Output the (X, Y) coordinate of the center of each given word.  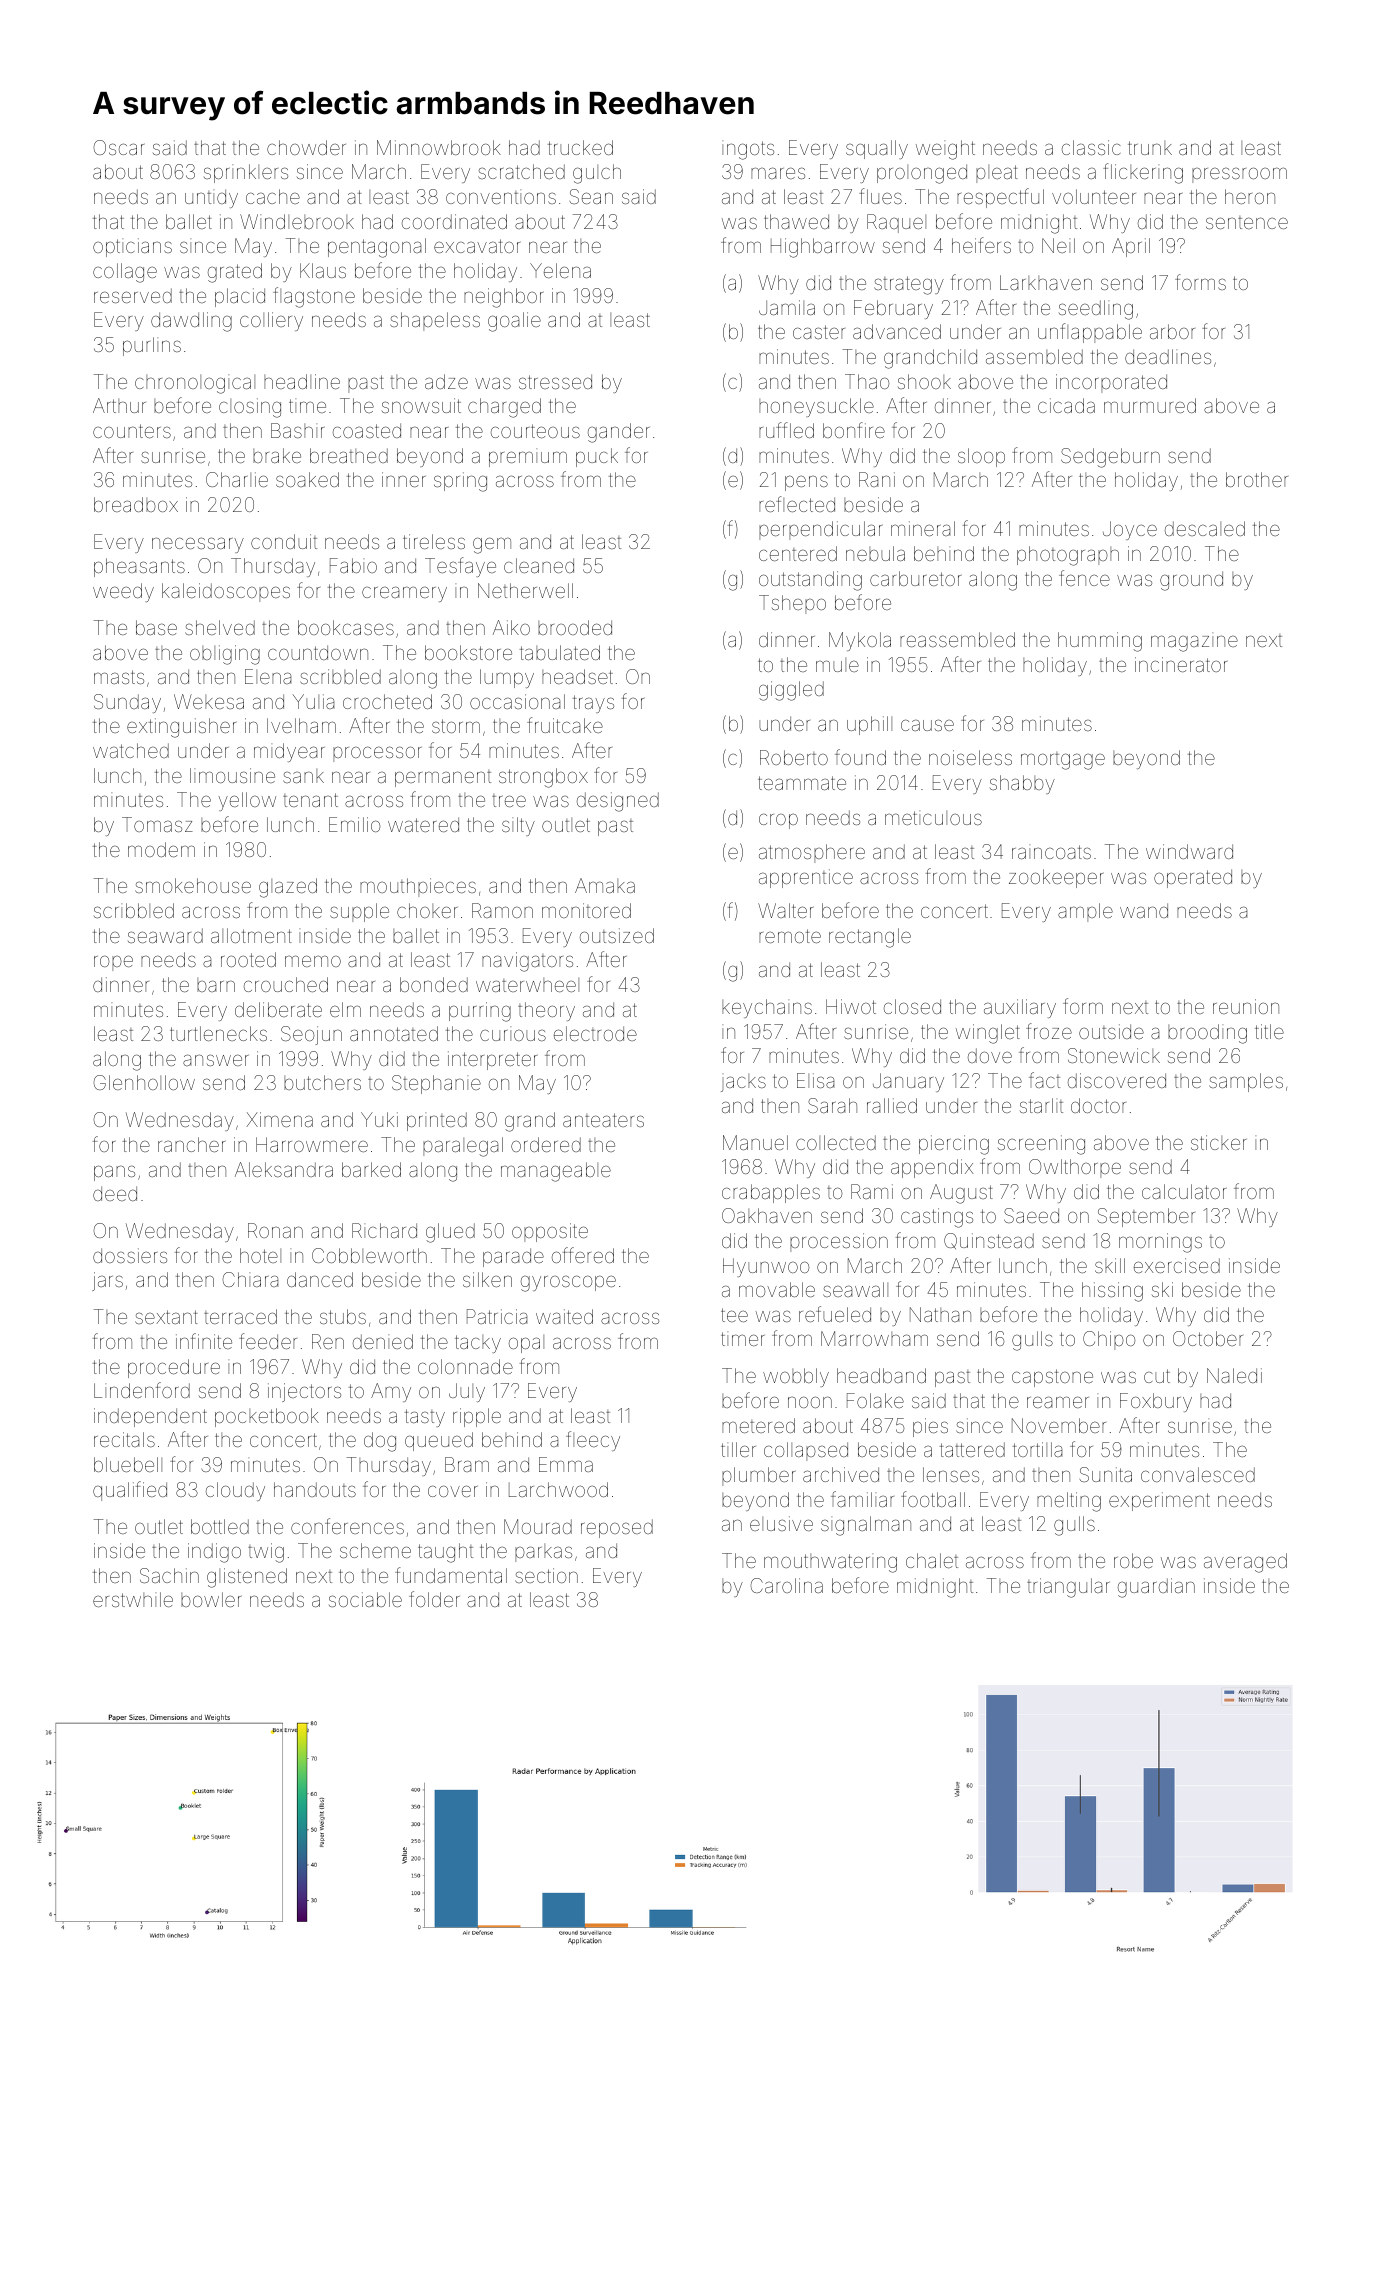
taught (445, 1553)
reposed (617, 1528)
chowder (306, 147)
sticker (1219, 1142)
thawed (796, 221)
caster (819, 332)
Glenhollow (144, 1082)
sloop (981, 457)
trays (593, 704)
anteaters (603, 1120)
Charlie (237, 479)
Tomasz (157, 824)
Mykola (860, 641)
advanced (897, 331)
